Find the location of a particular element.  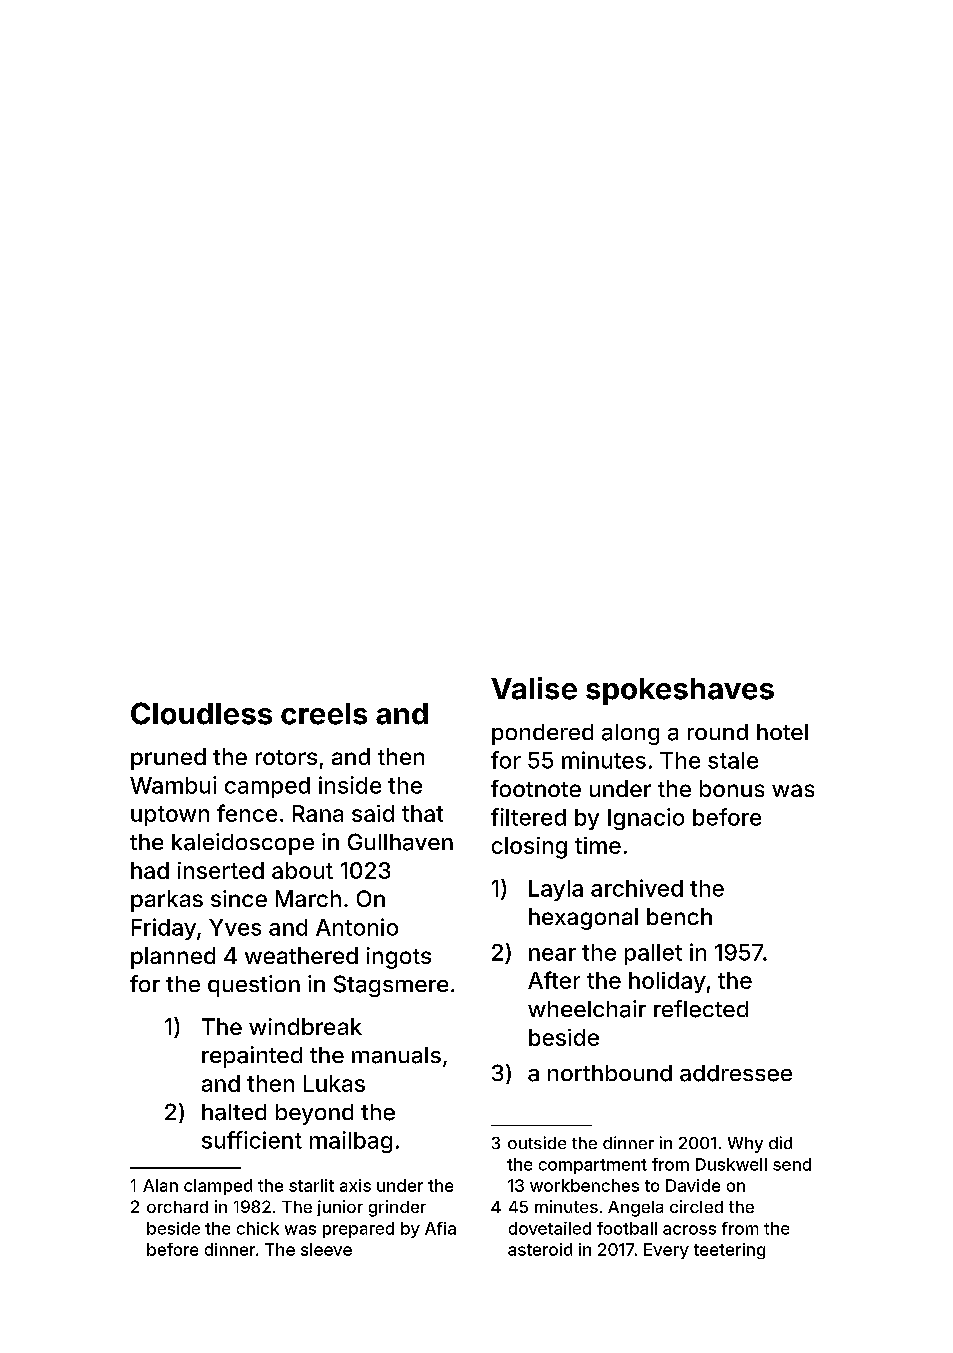

Cloudless is located at coordinates (201, 713).
